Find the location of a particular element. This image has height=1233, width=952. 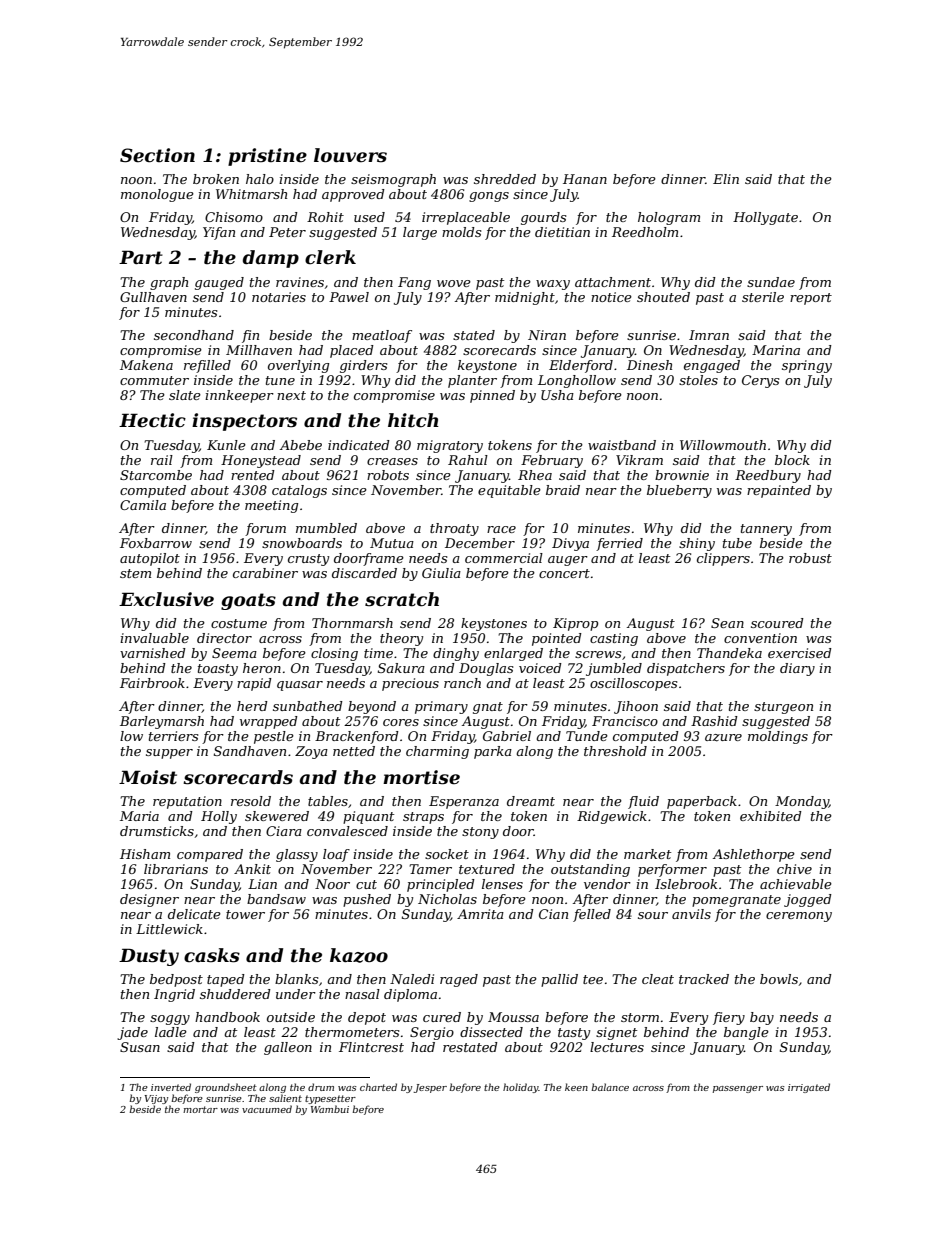

Section is located at coordinates (157, 155).
